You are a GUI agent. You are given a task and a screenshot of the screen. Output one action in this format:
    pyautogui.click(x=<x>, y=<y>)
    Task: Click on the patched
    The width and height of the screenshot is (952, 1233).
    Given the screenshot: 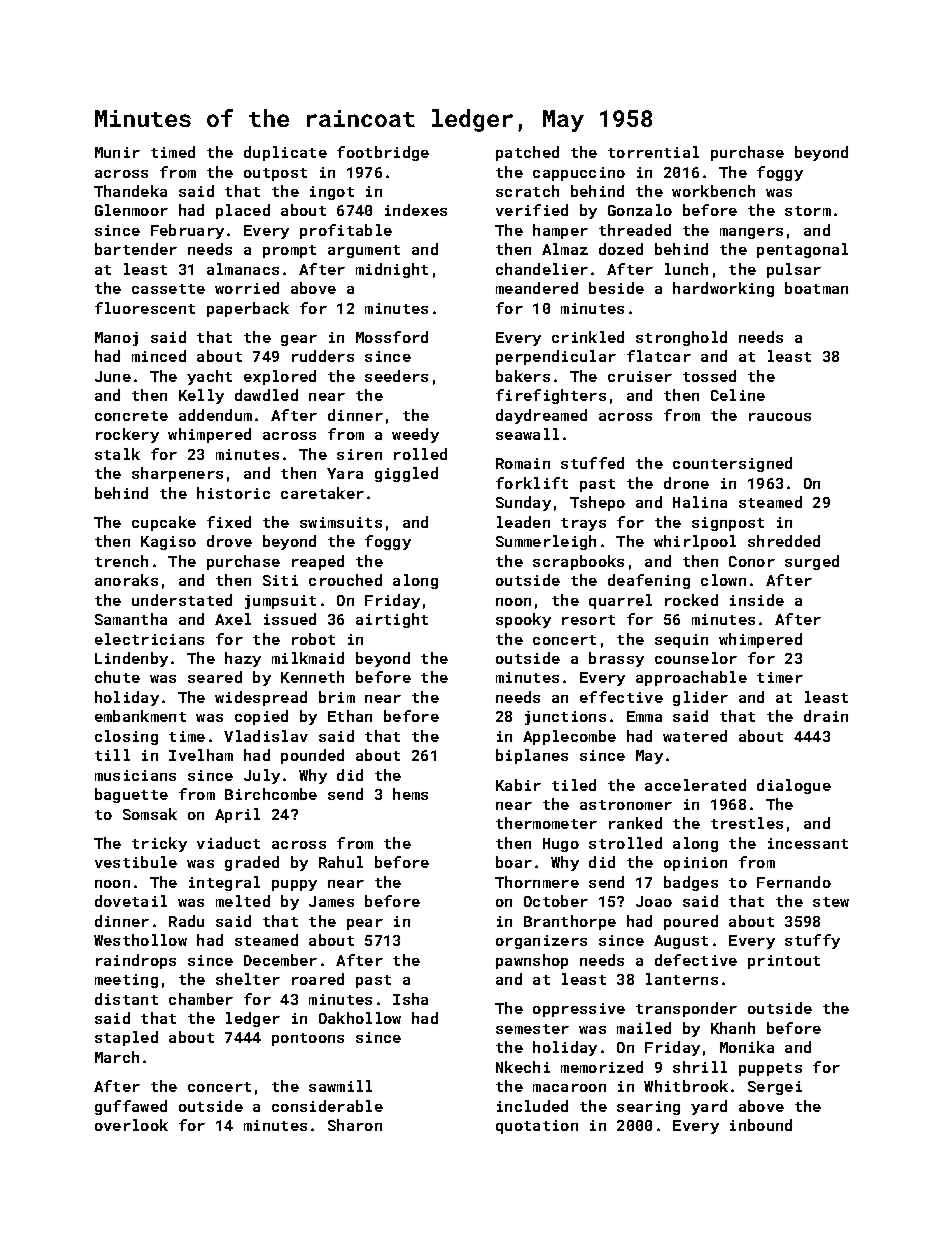 What is the action you would take?
    pyautogui.click(x=527, y=153)
